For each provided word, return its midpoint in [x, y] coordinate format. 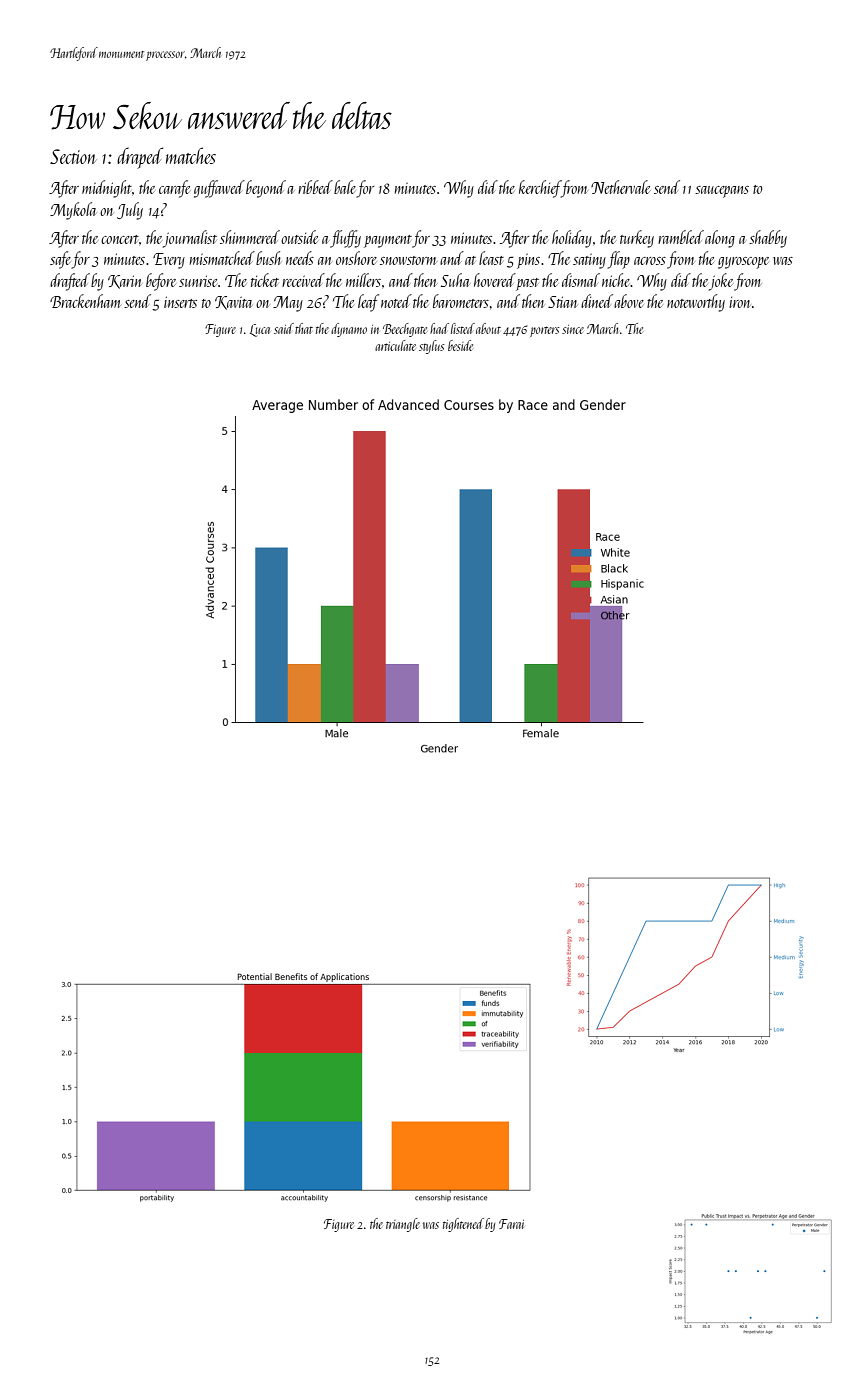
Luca [260, 330]
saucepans [722, 192]
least [491, 258]
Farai [511, 1224]
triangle [403, 1225]
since [573, 329]
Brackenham [85, 301]
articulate [395, 345]
